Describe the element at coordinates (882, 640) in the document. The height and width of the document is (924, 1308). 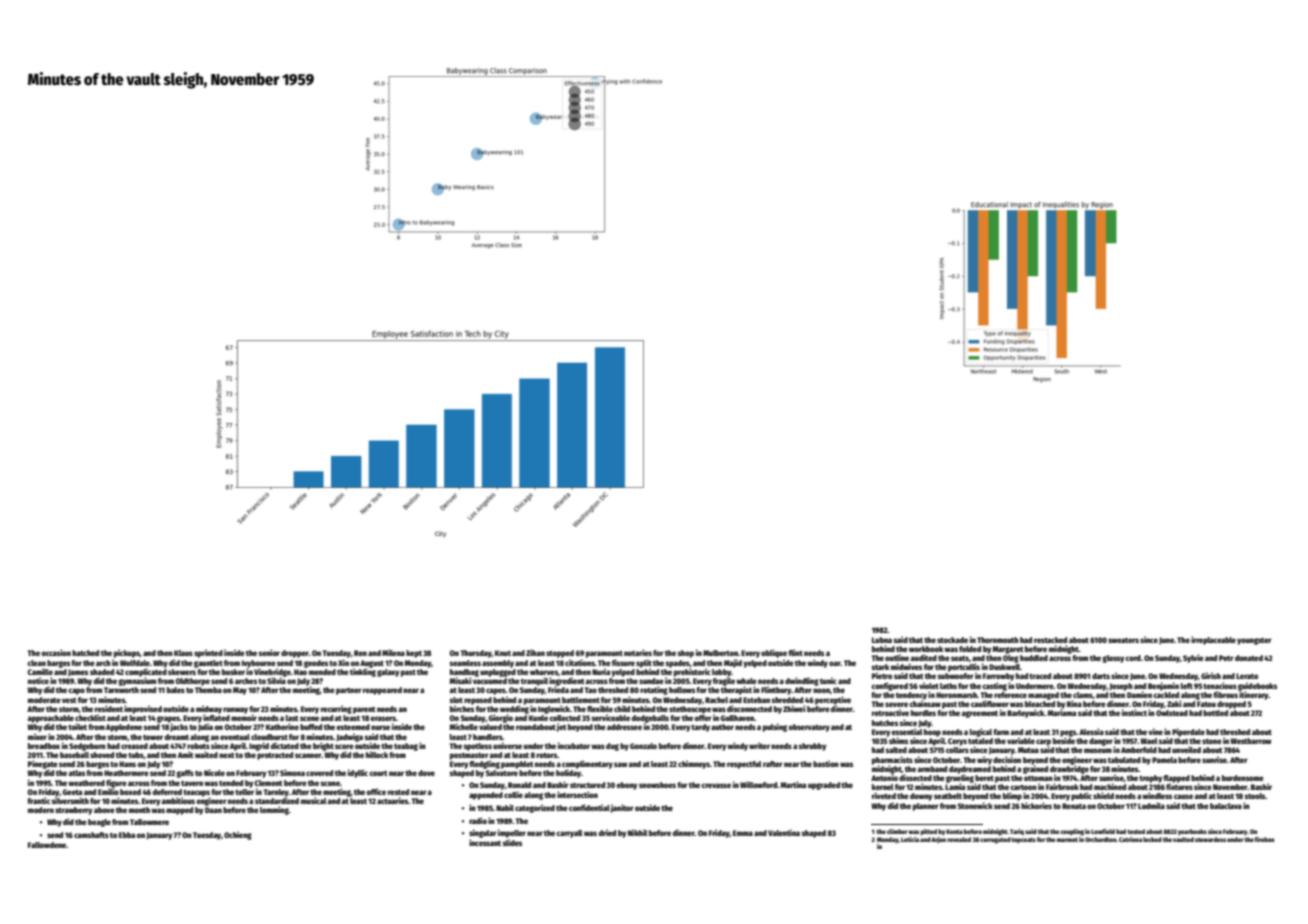
I see `Lubna` at that location.
